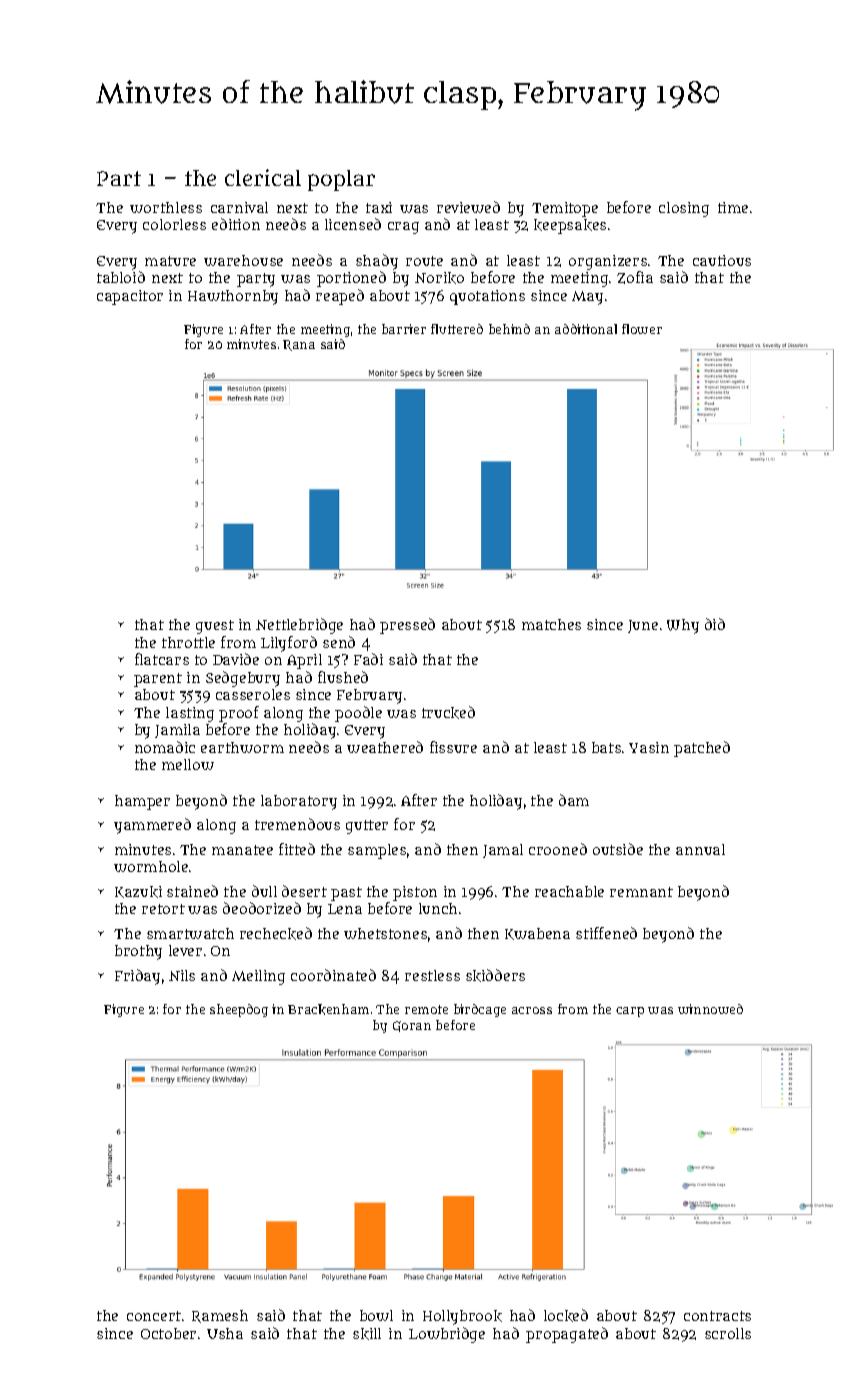 The height and width of the image is (1400, 849). I want to click on concert, so click(154, 1316).
